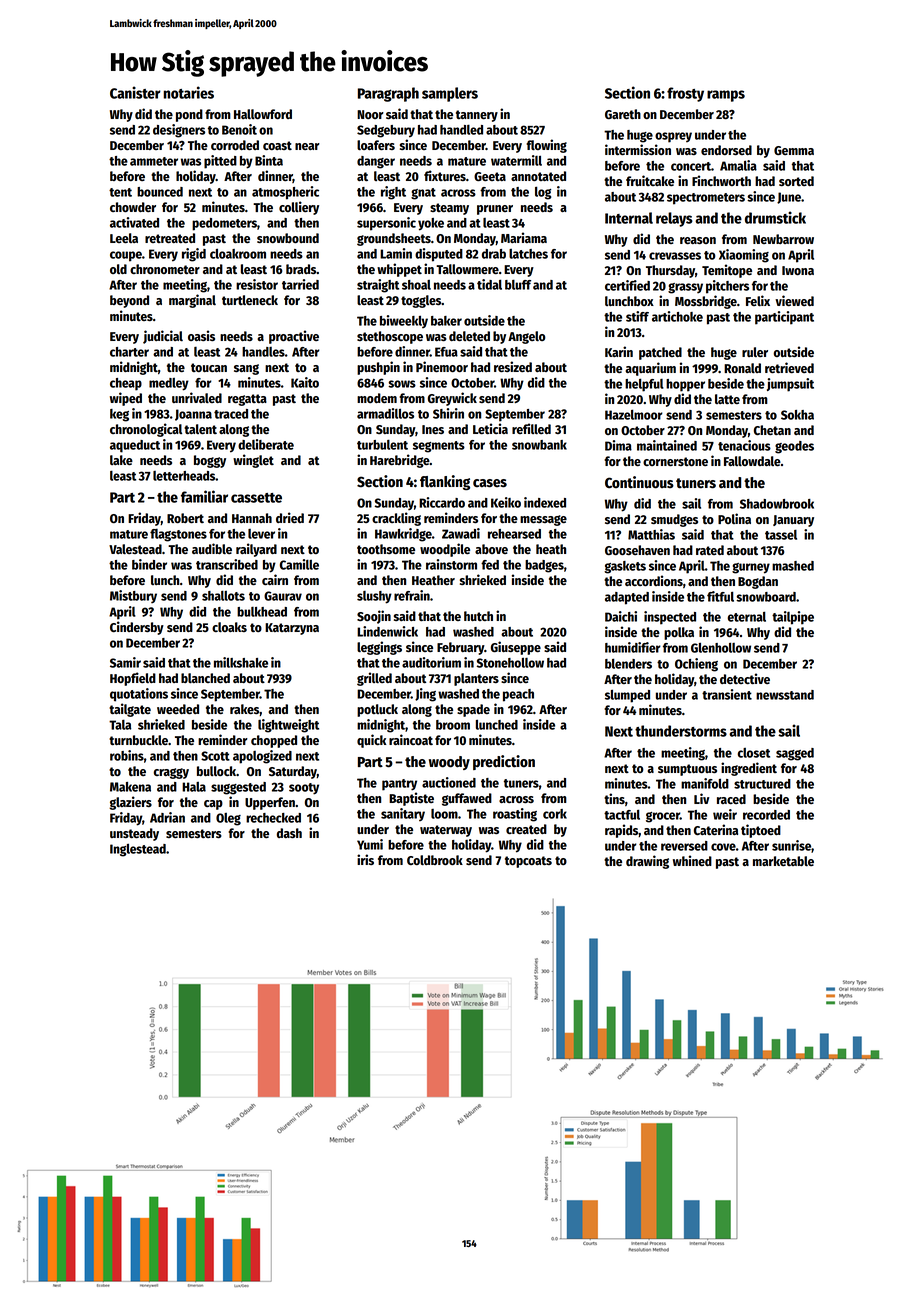  I want to click on crackling, so click(396, 519).
